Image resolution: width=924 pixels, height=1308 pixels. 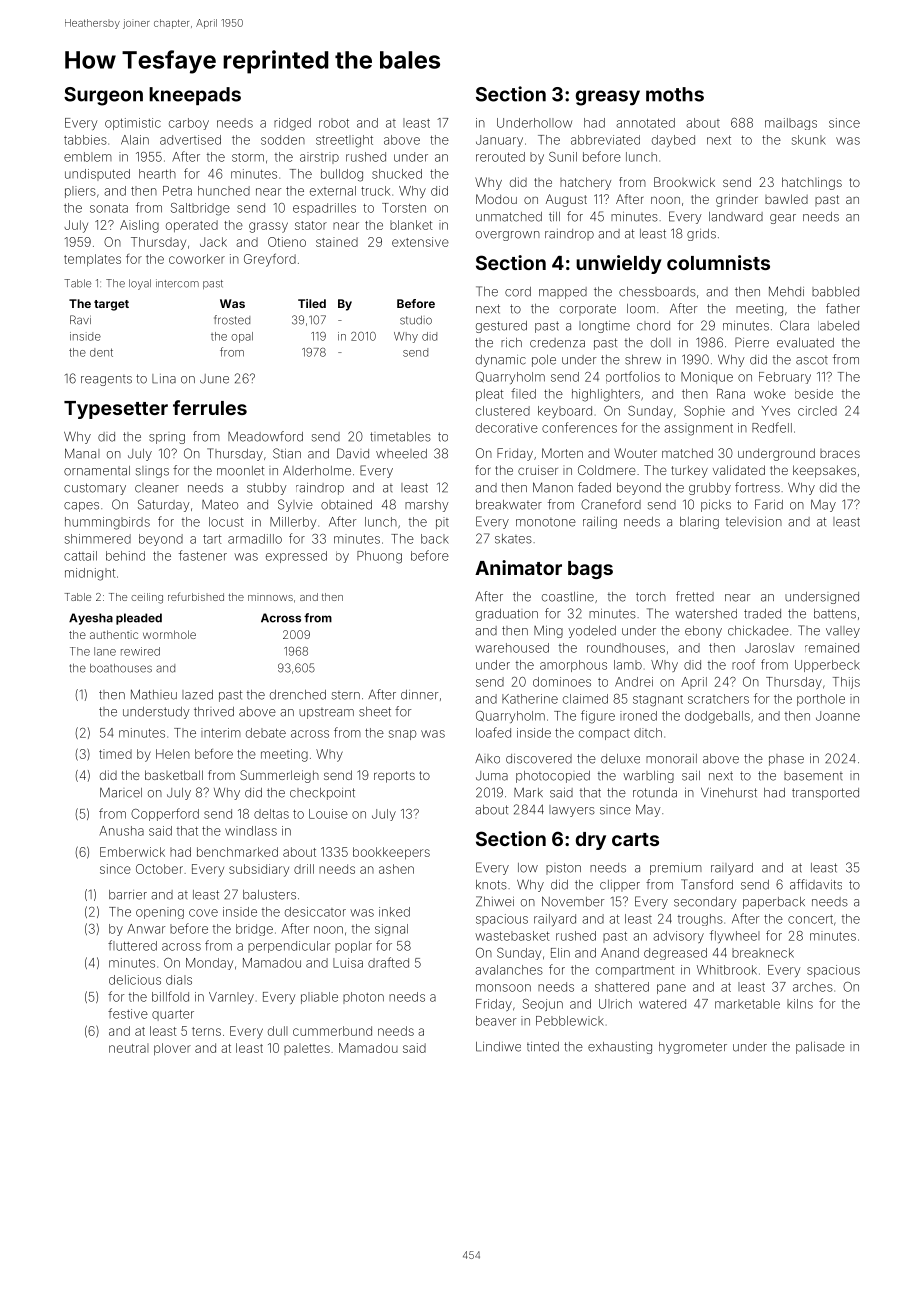 I want to click on Surgeon, so click(x=103, y=96).
